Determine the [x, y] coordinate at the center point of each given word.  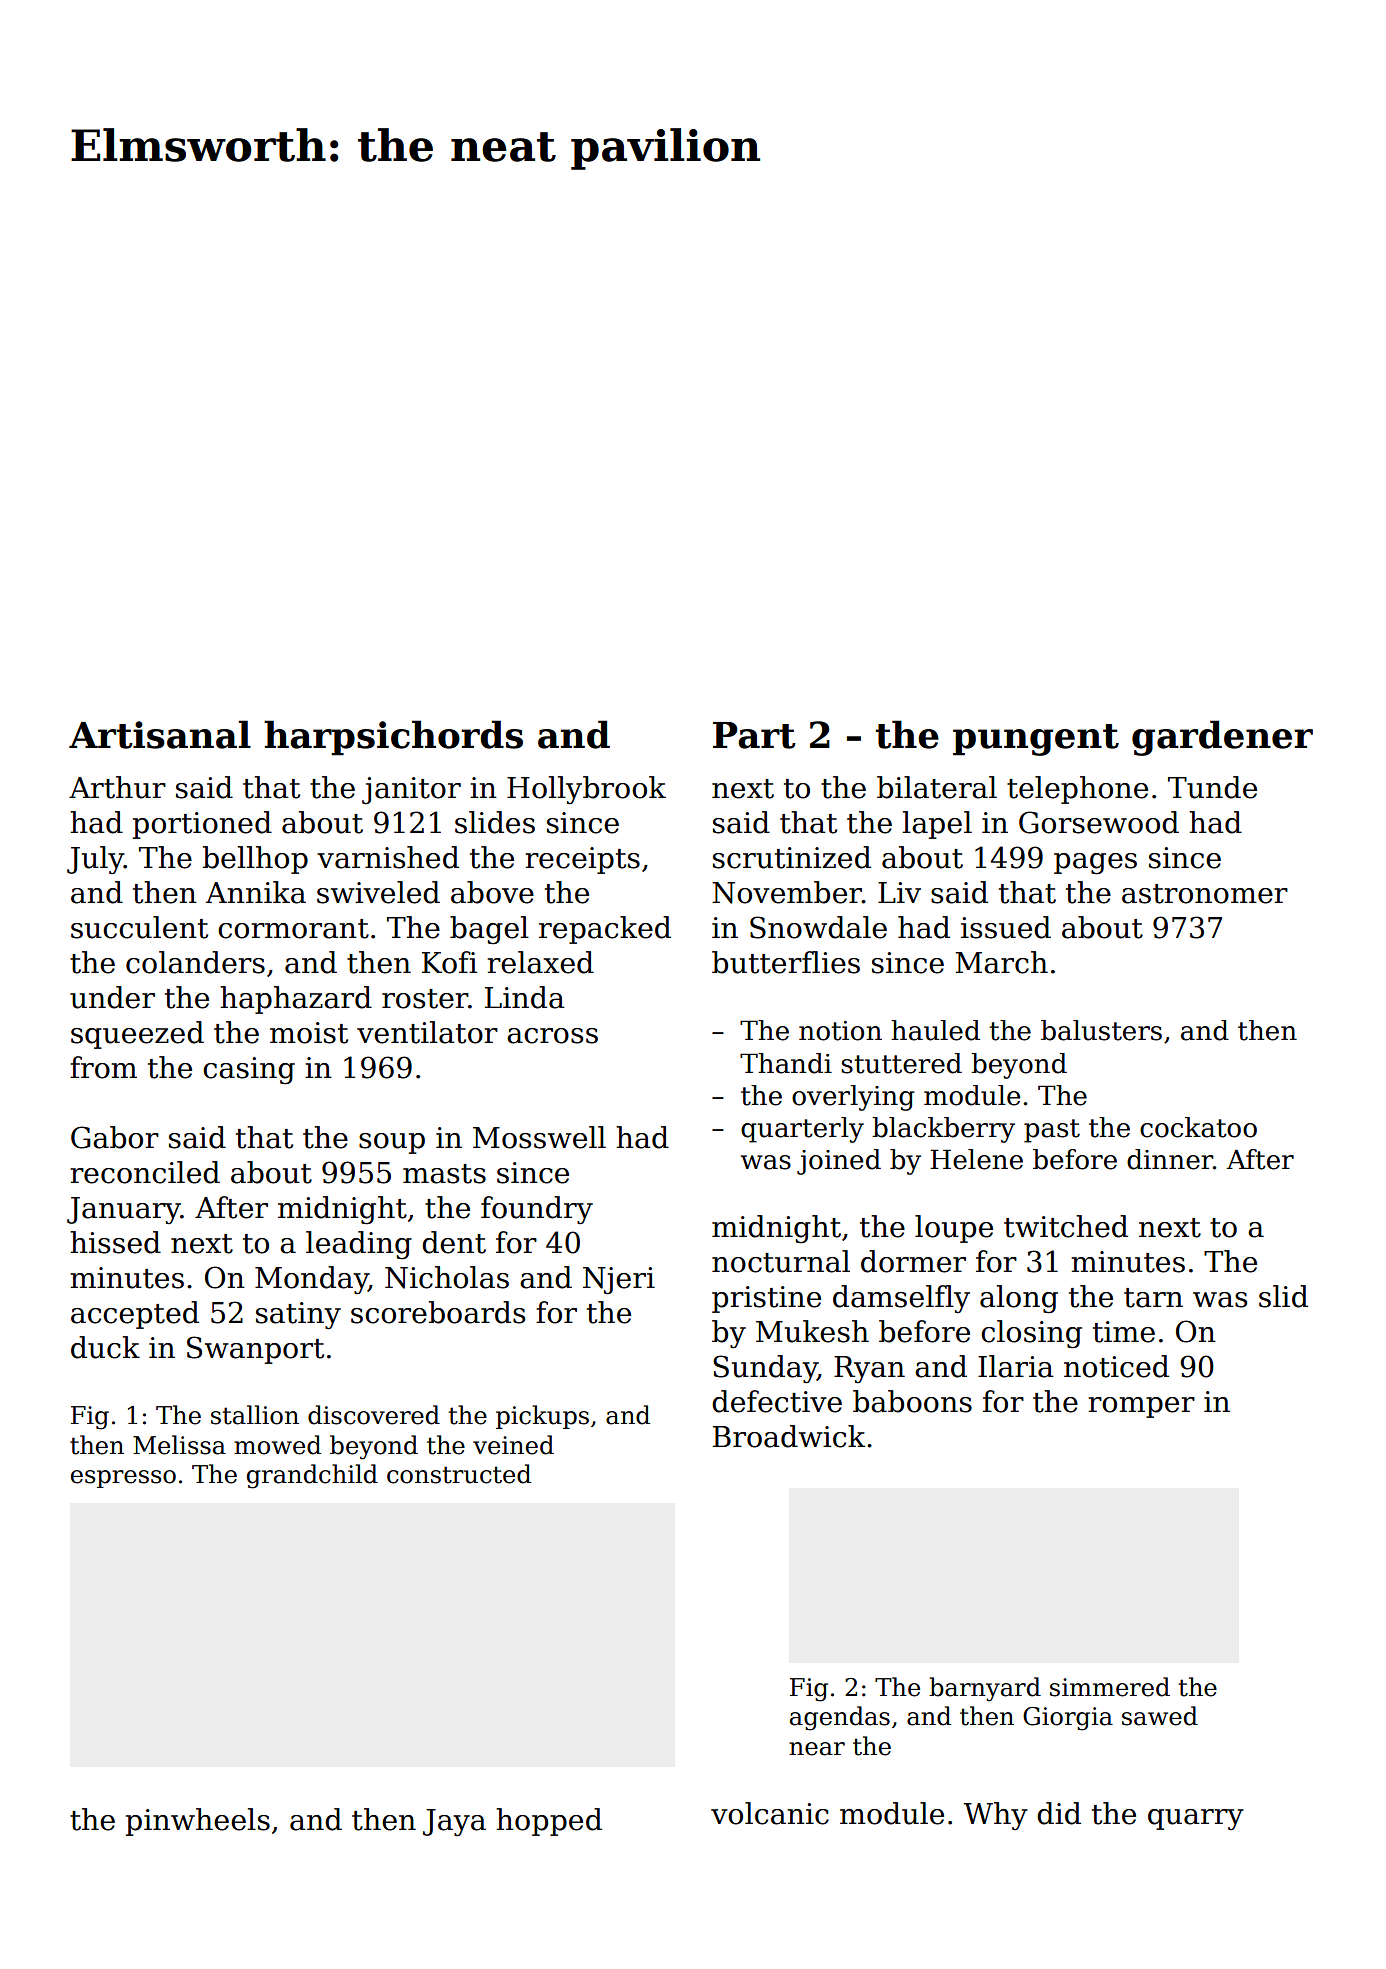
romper [1141, 1407]
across [552, 1036]
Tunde [1212, 787]
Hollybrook [586, 790]
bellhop [255, 860]
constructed [459, 1474]
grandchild [312, 1476]
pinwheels [198, 1822]
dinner [1170, 1159]
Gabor [115, 1137]
